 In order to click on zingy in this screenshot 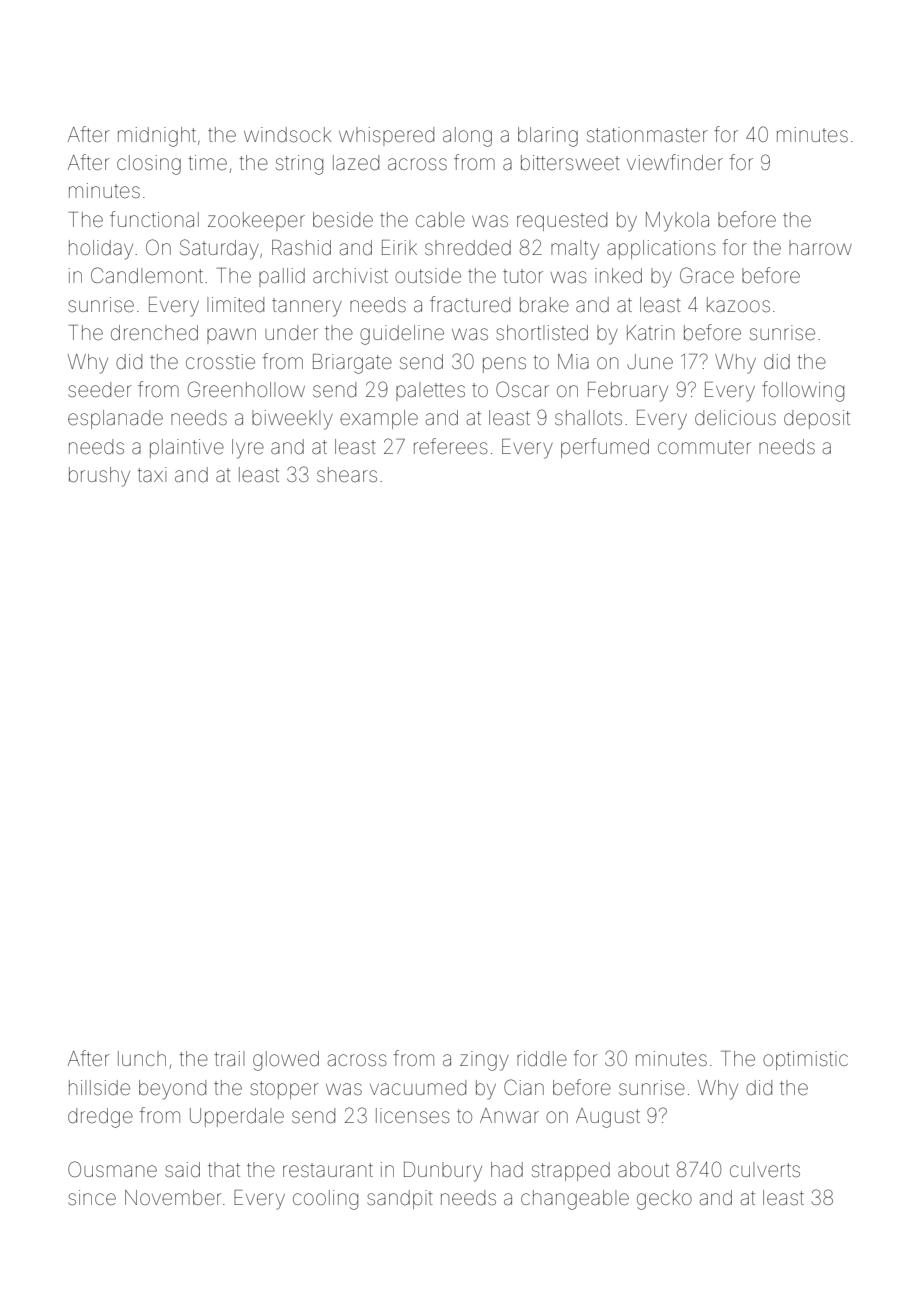, I will do `click(484, 1061)`.
